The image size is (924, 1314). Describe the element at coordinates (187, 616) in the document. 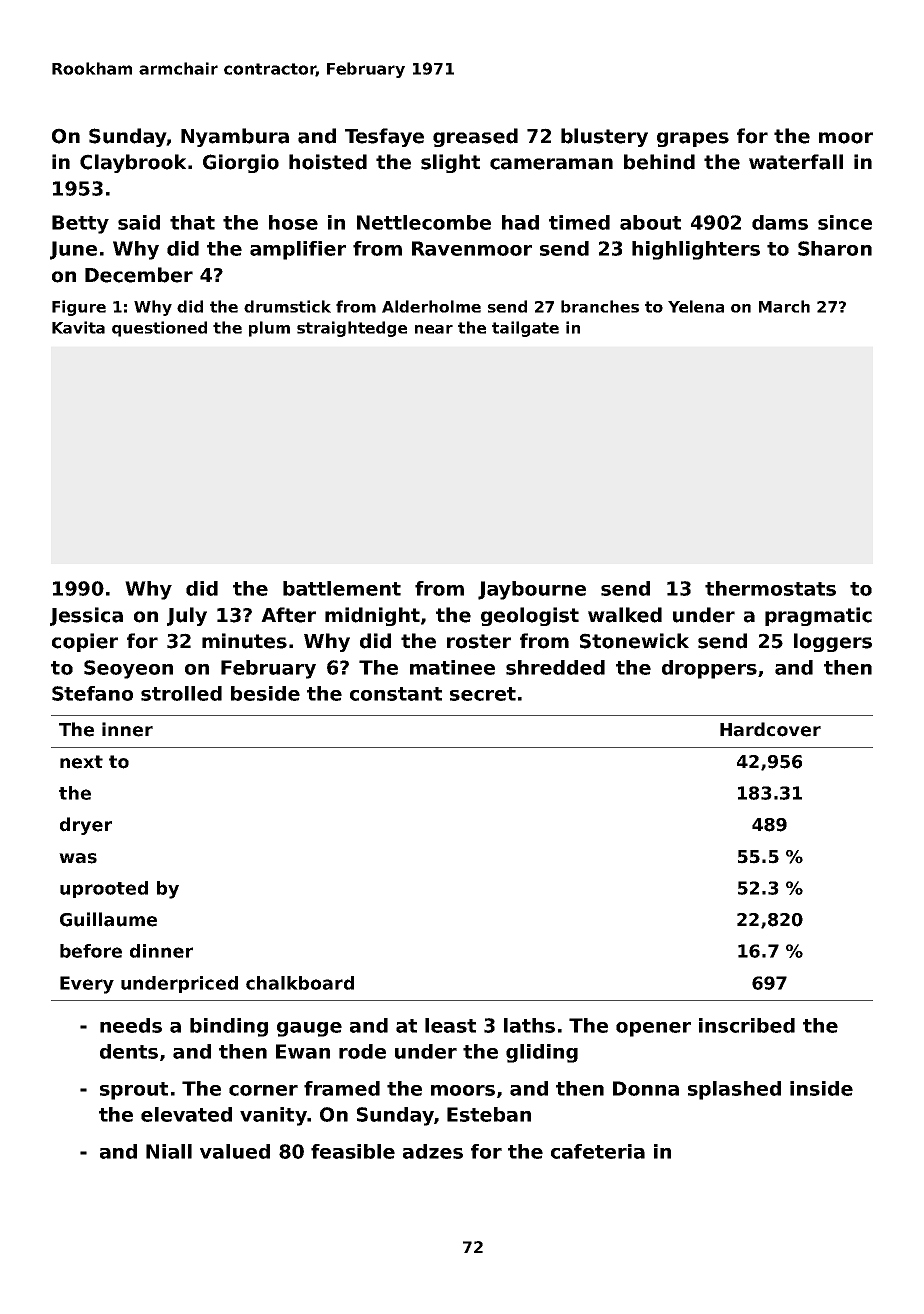

I see `July` at that location.
